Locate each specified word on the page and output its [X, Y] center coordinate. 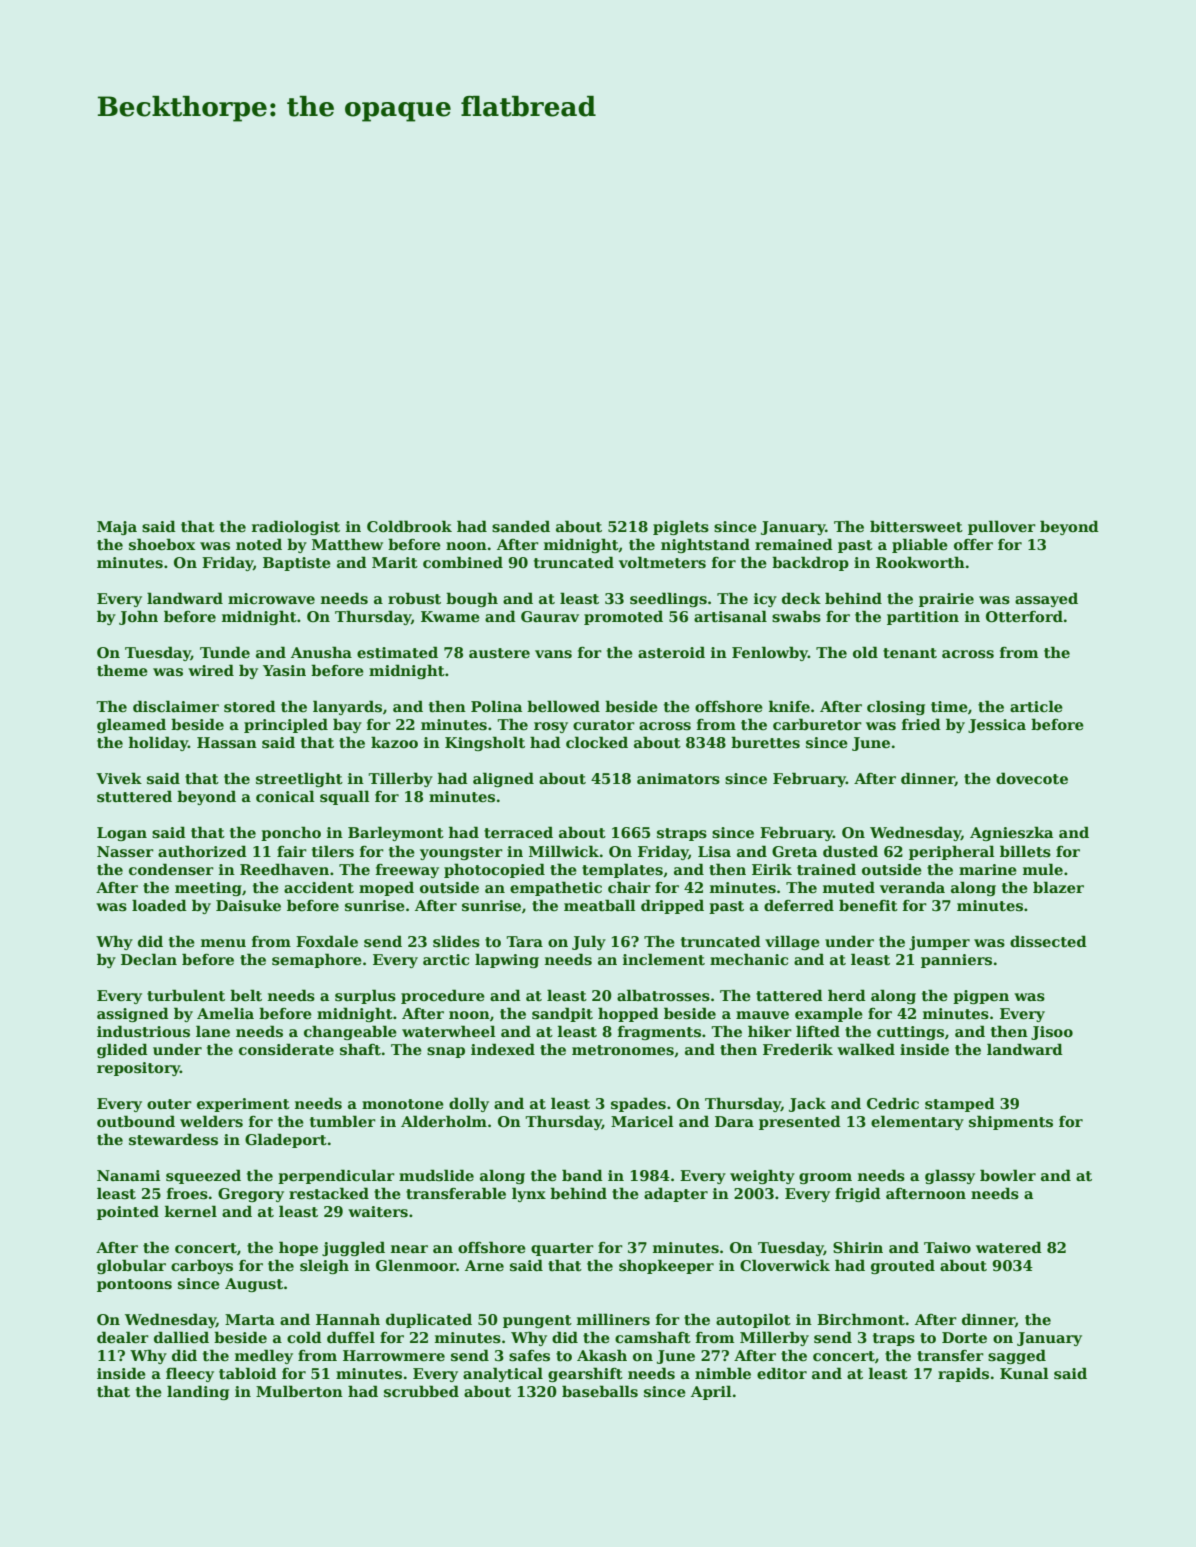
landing [198, 1392]
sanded [521, 526]
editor [782, 1373]
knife [789, 706]
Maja [117, 528]
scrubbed [421, 1391]
